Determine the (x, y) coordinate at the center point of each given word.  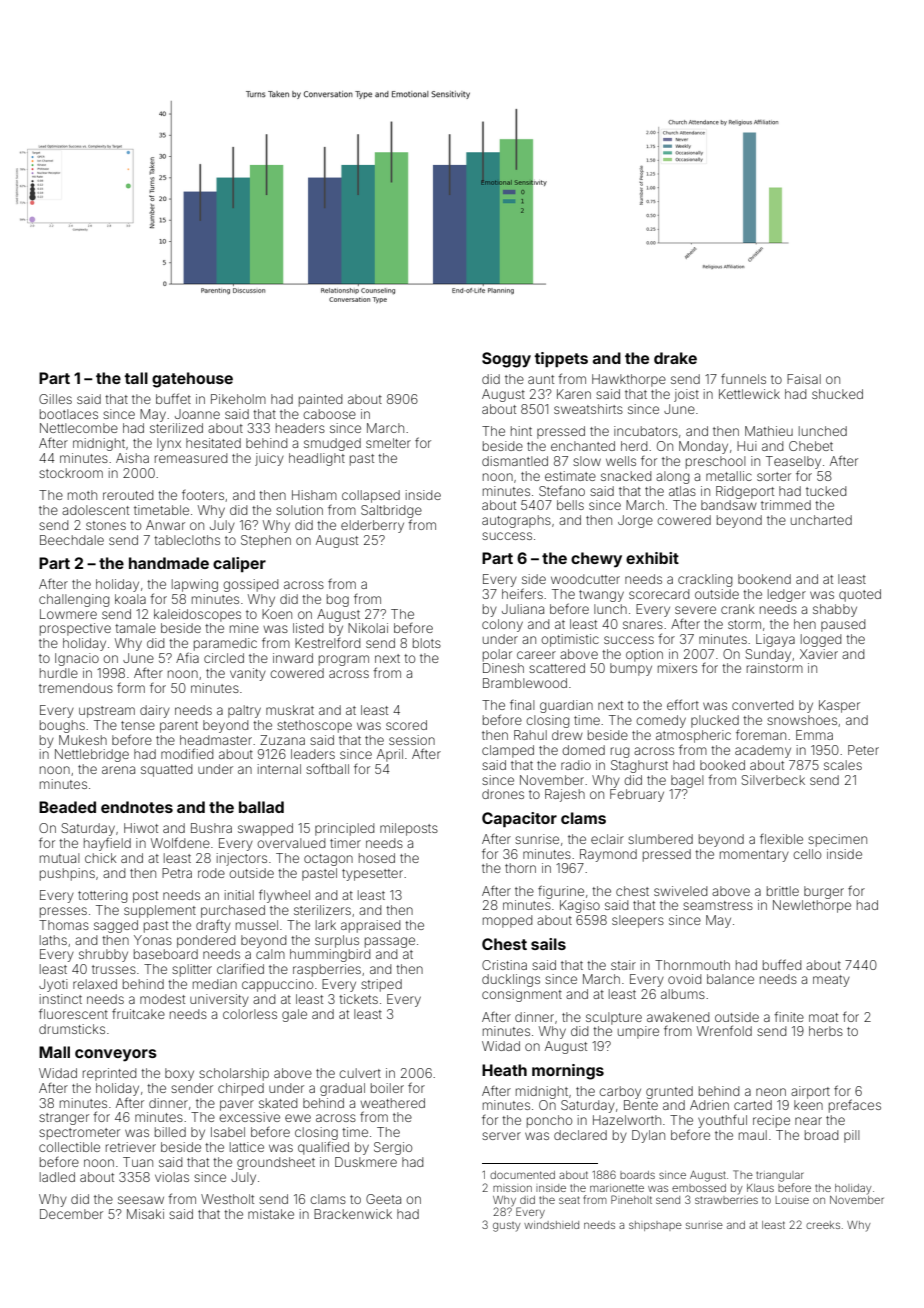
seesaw (141, 1200)
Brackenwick (353, 1214)
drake (675, 358)
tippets (561, 359)
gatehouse (192, 380)
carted (753, 1105)
